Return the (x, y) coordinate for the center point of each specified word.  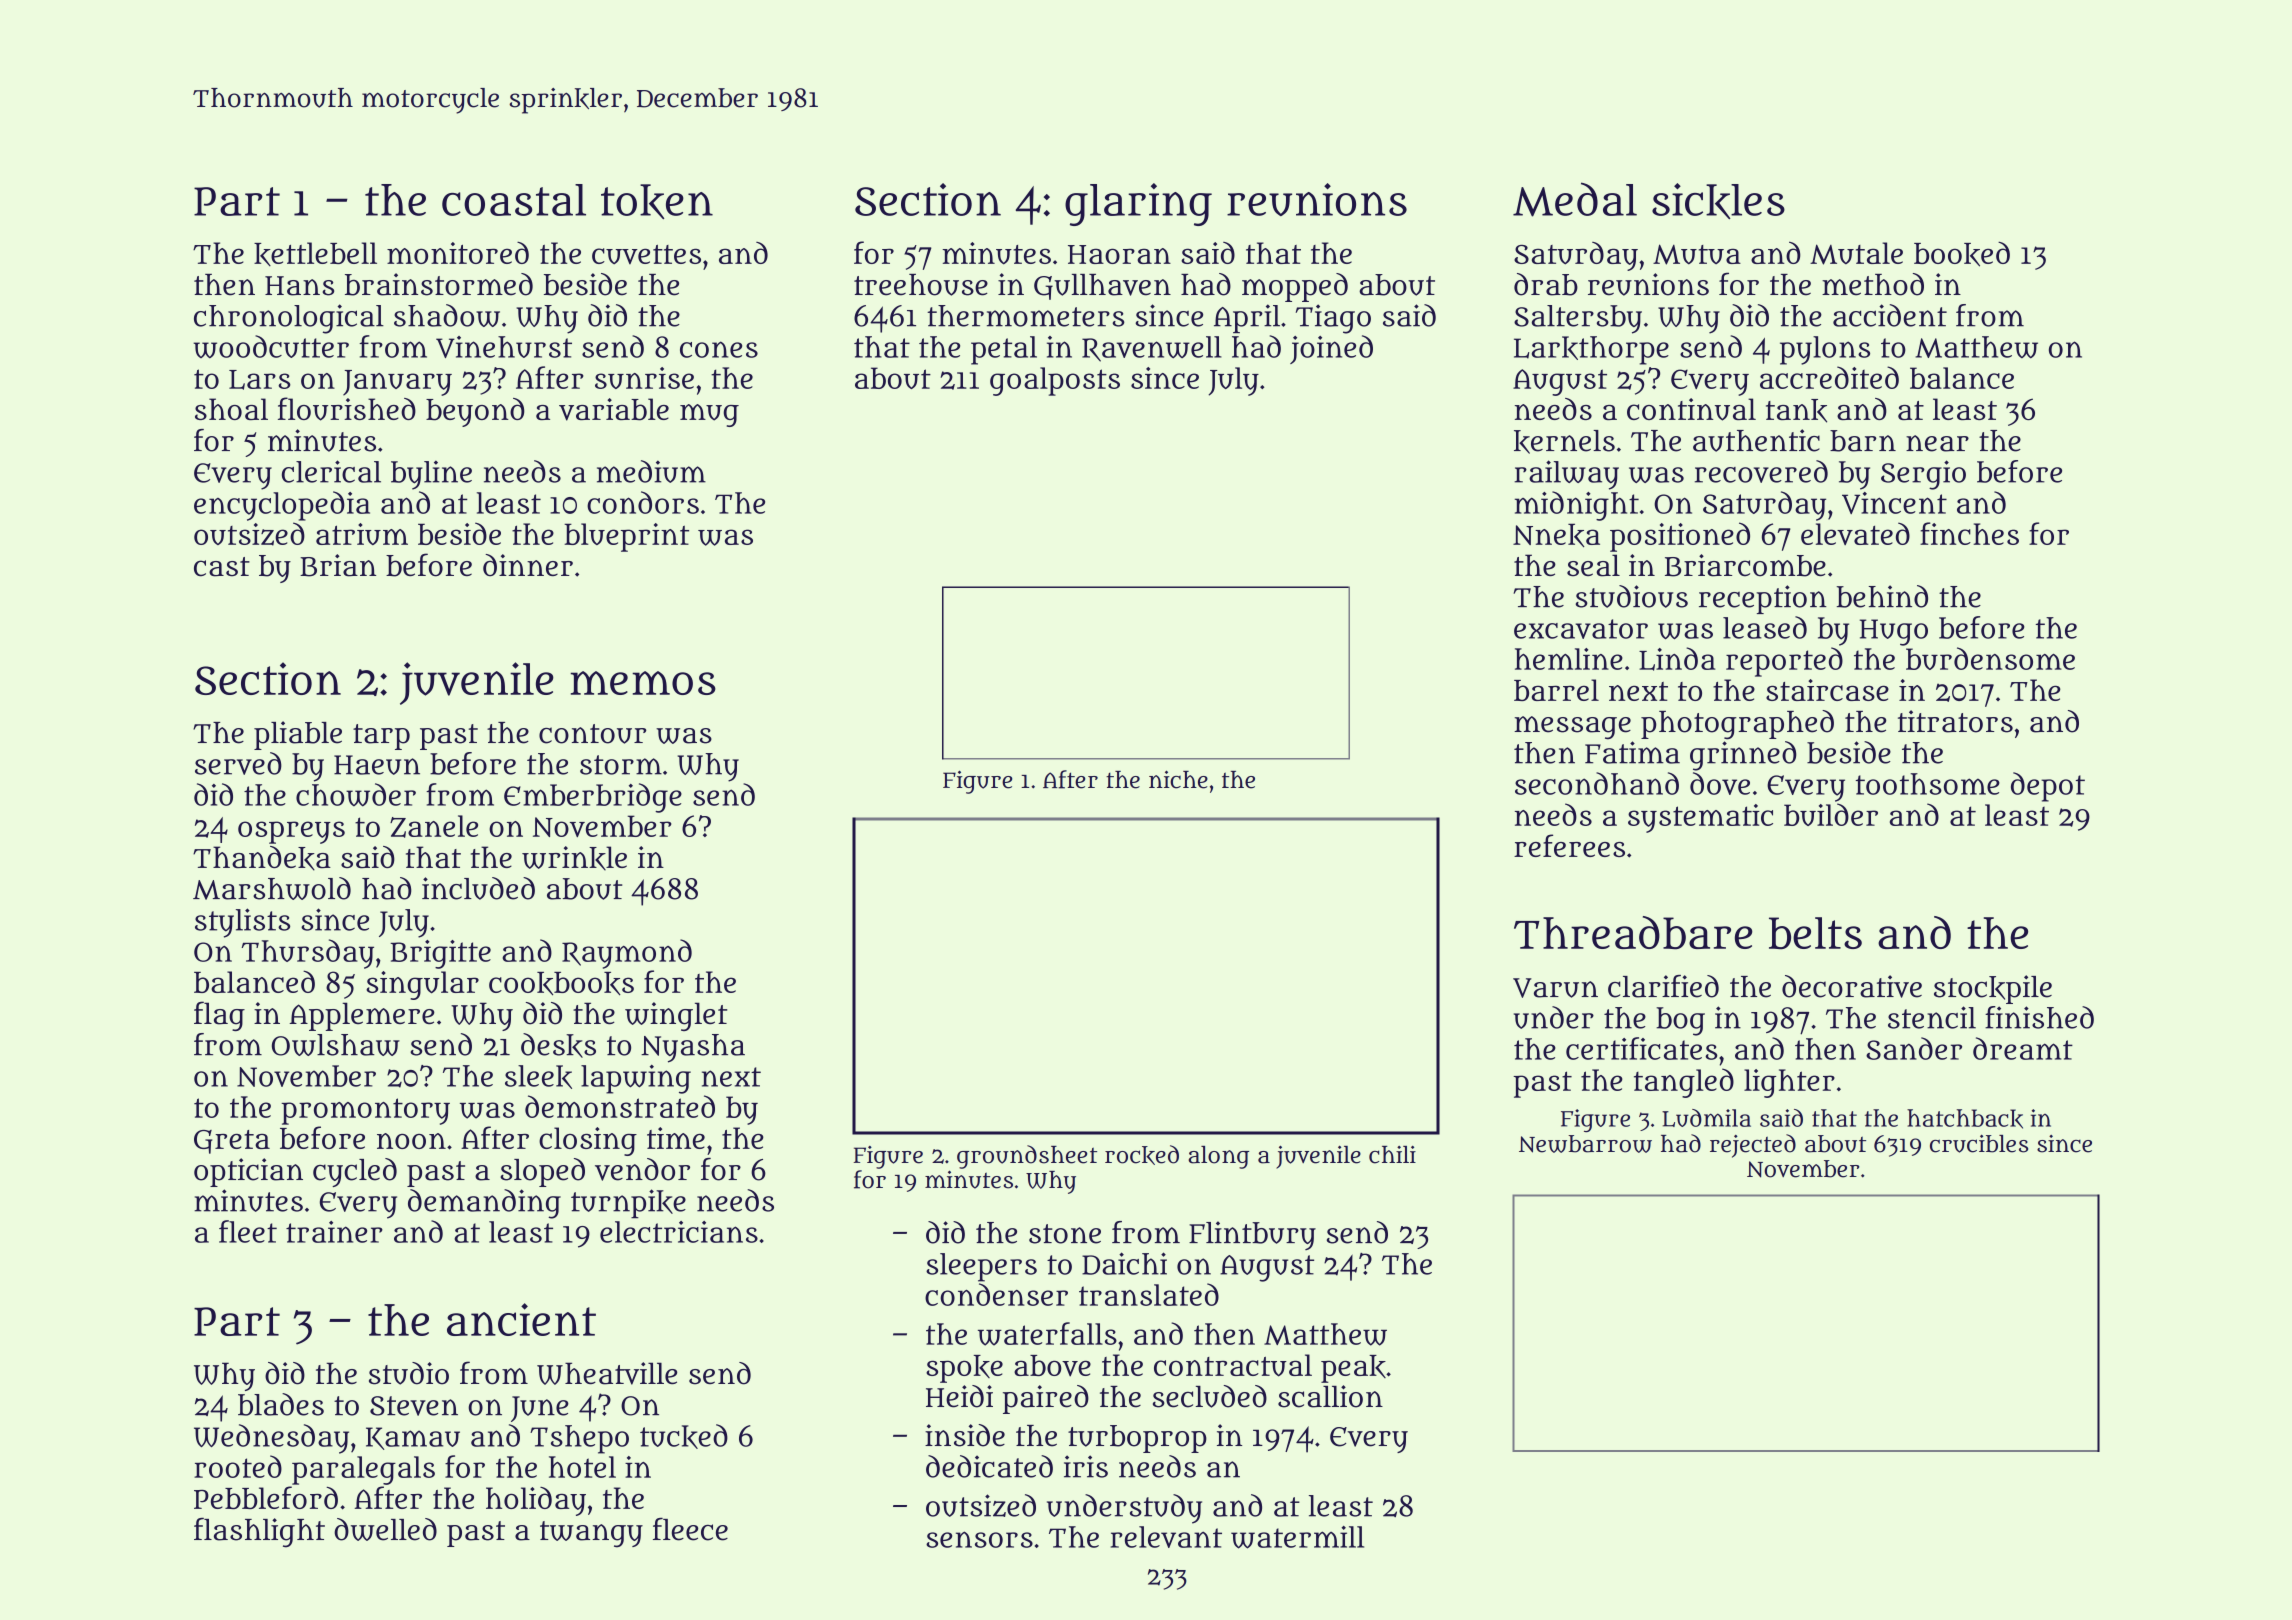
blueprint (626, 537)
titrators (1955, 721)
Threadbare (1633, 933)
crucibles (1979, 1144)
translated (1149, 1294)
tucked (684, 1436)
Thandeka (262, 858)
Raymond (627, 954)
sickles (1718, 201)
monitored (458, 253)
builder (1831, 814)
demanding (484, 1204)
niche (1178, 780)
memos (643, 683)
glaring (1138, 204)
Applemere (362, 1016)
